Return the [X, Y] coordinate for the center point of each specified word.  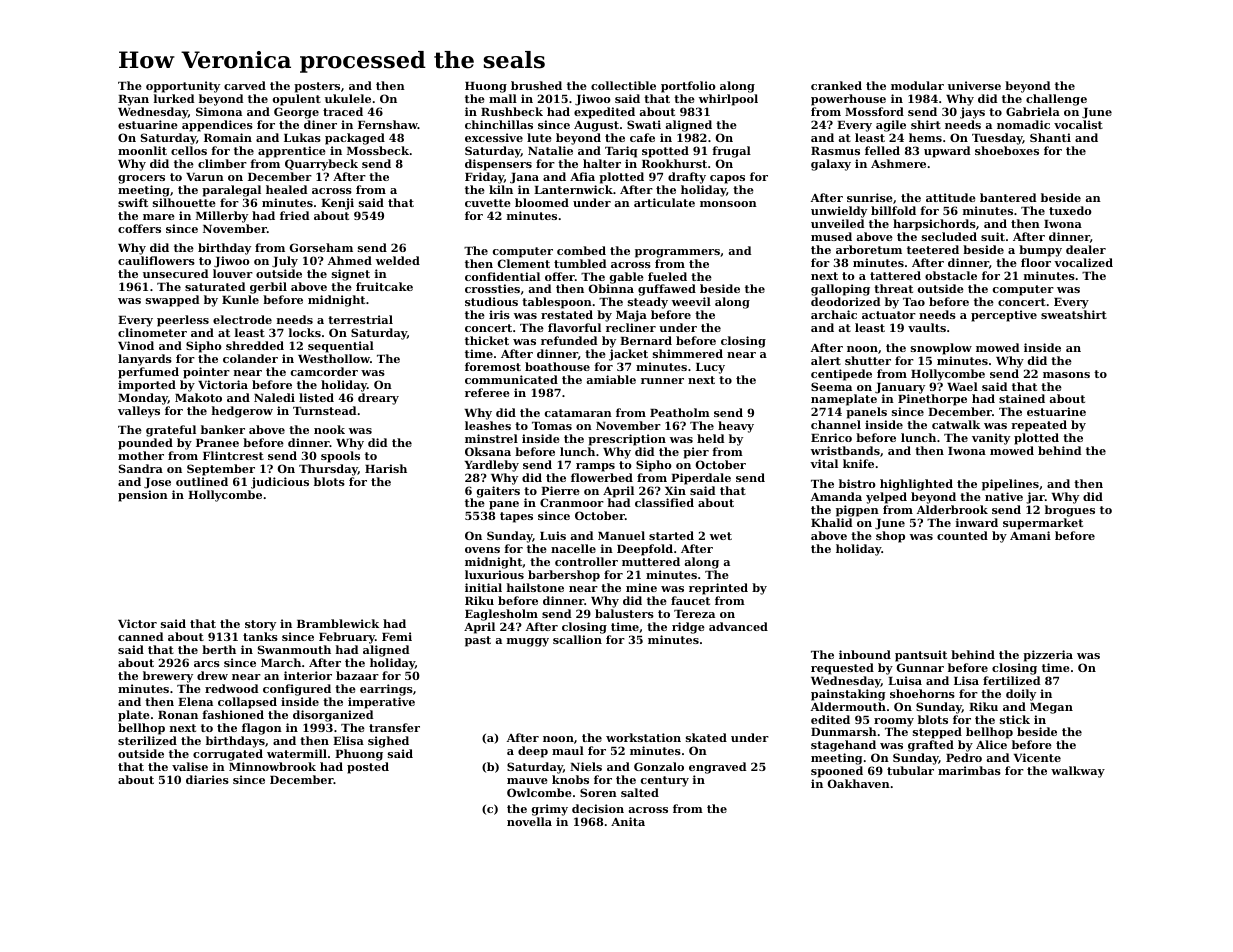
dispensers [498, 165]
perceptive [1004, 316]
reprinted [718, 589]
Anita [628, 821]
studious [491, 301]
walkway [1078, 772]
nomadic [1023, 124]
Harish [386, 468]
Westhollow [334, 358]
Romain [228, 137]
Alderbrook [952, 509]
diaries [207, 779]
